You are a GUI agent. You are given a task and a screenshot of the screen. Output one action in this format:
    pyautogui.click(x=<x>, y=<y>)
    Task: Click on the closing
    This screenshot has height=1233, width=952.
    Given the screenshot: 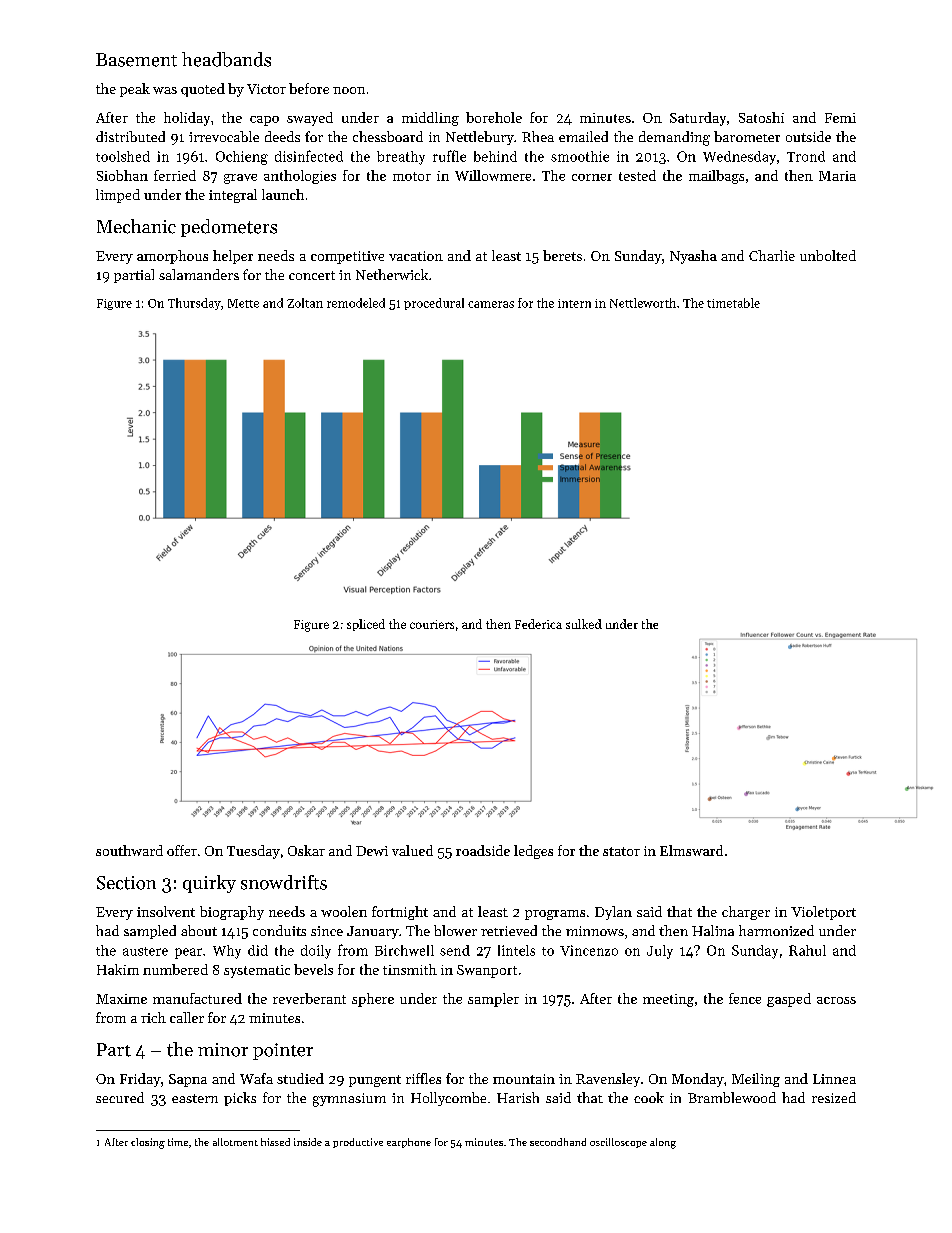 What is the action you would take?
    pyautogui.click(x=148, y=1143)
